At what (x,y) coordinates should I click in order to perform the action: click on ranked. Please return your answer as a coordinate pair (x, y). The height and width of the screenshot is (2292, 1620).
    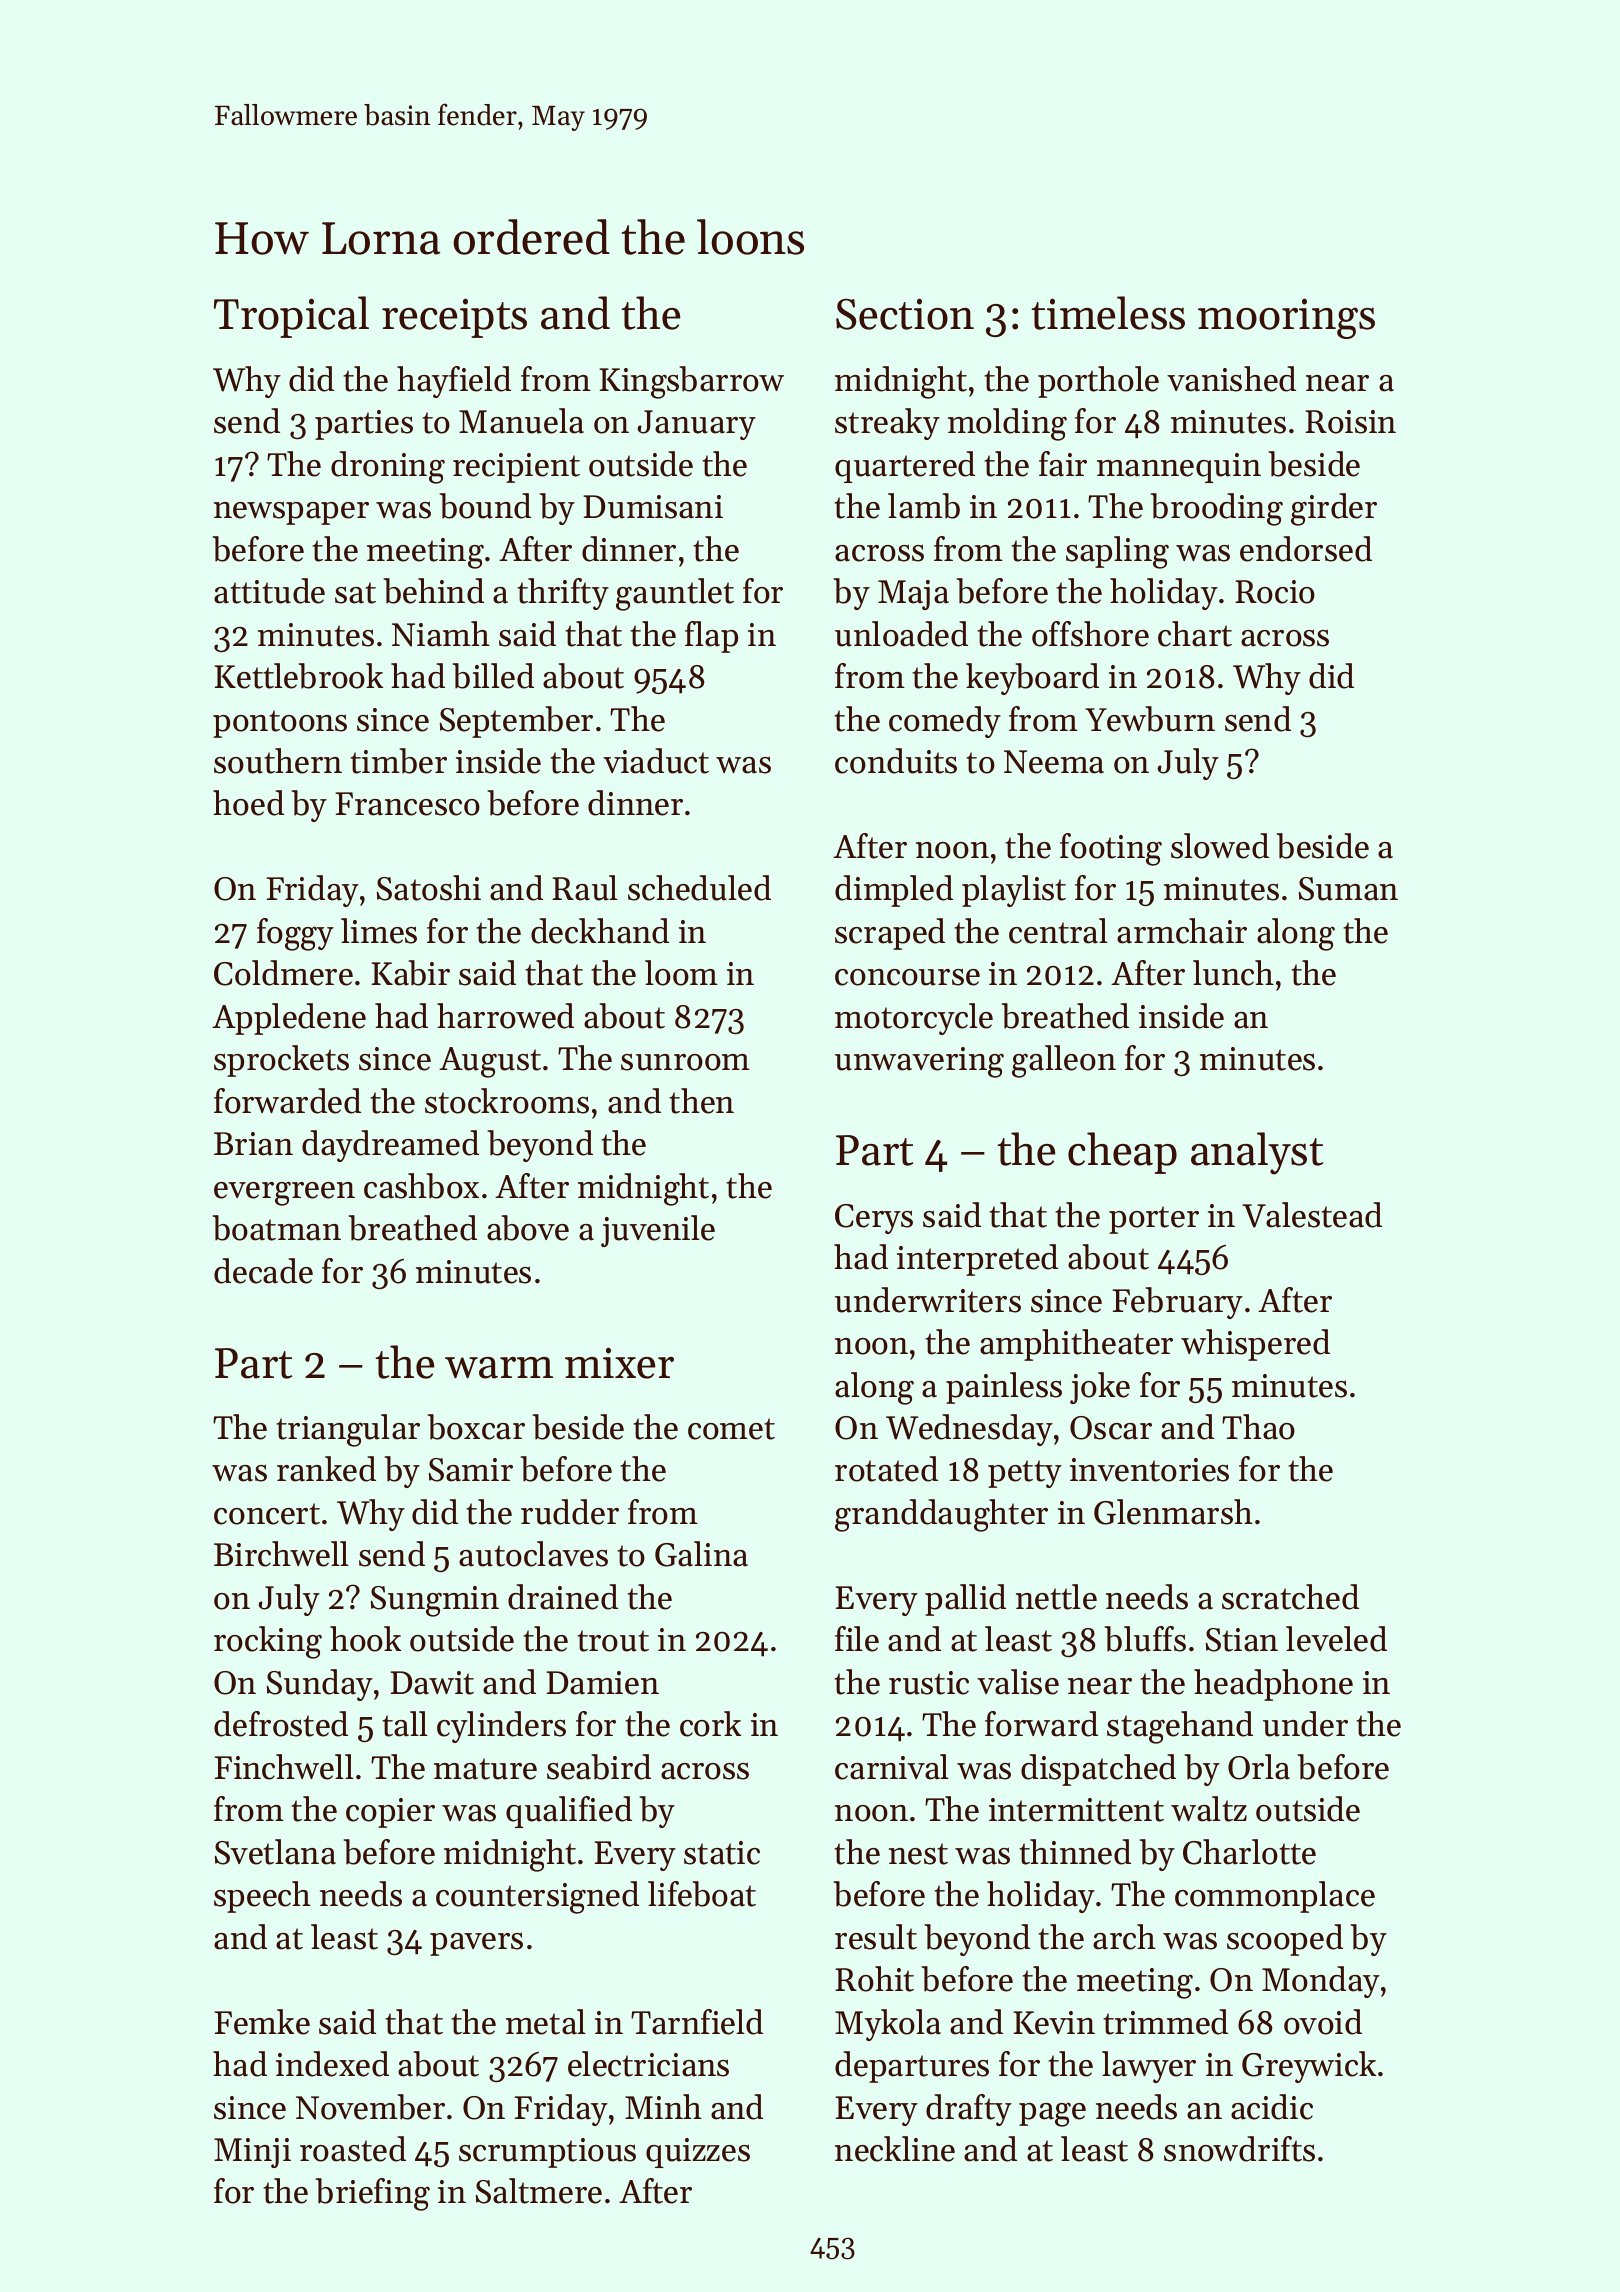
    Looking at the image, I should click on (326, 1469).
